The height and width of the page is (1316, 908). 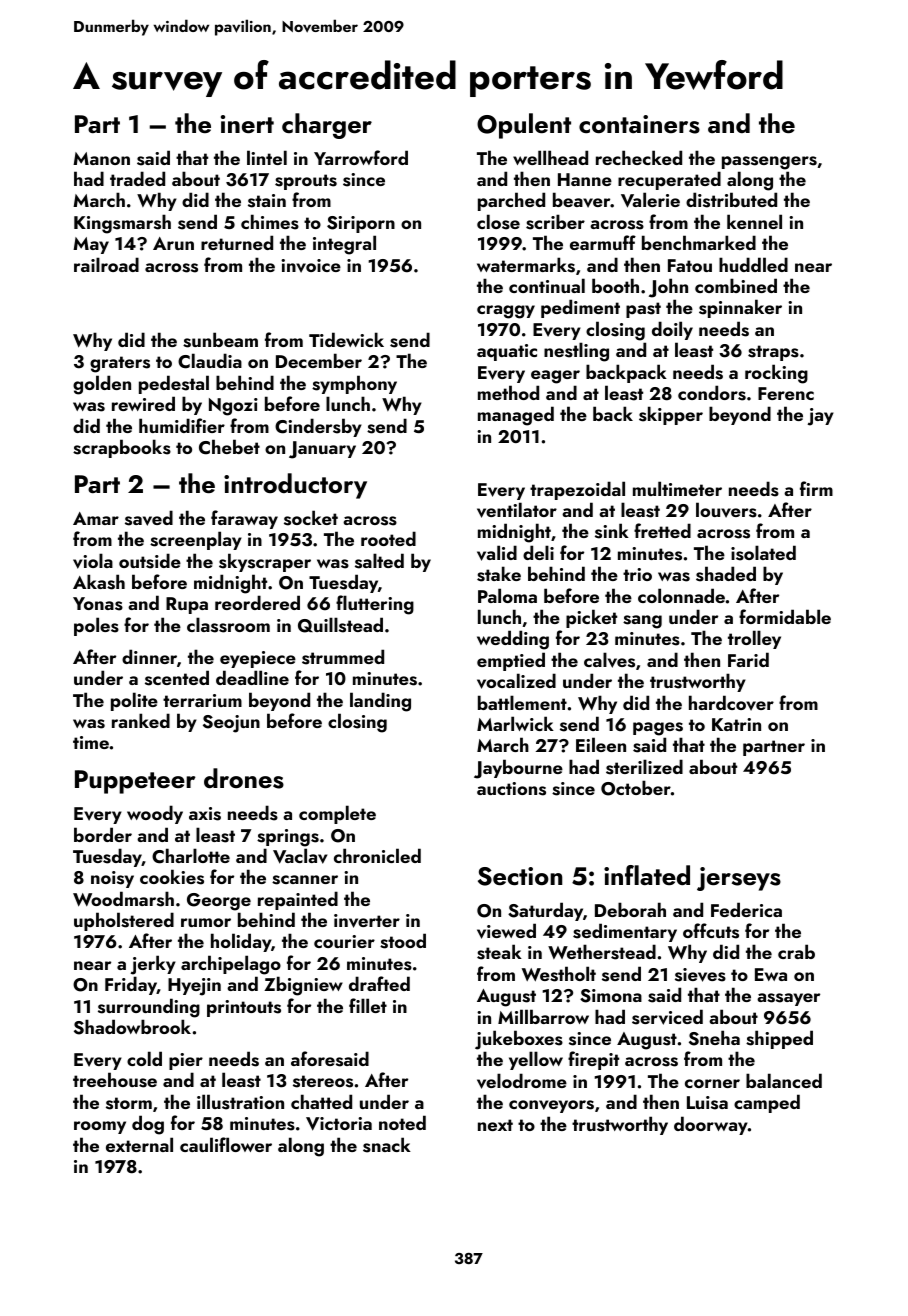 What do you see at coordinates (377, 855) in the page?
I see `chronicled` at bounding box center [377, 855].
